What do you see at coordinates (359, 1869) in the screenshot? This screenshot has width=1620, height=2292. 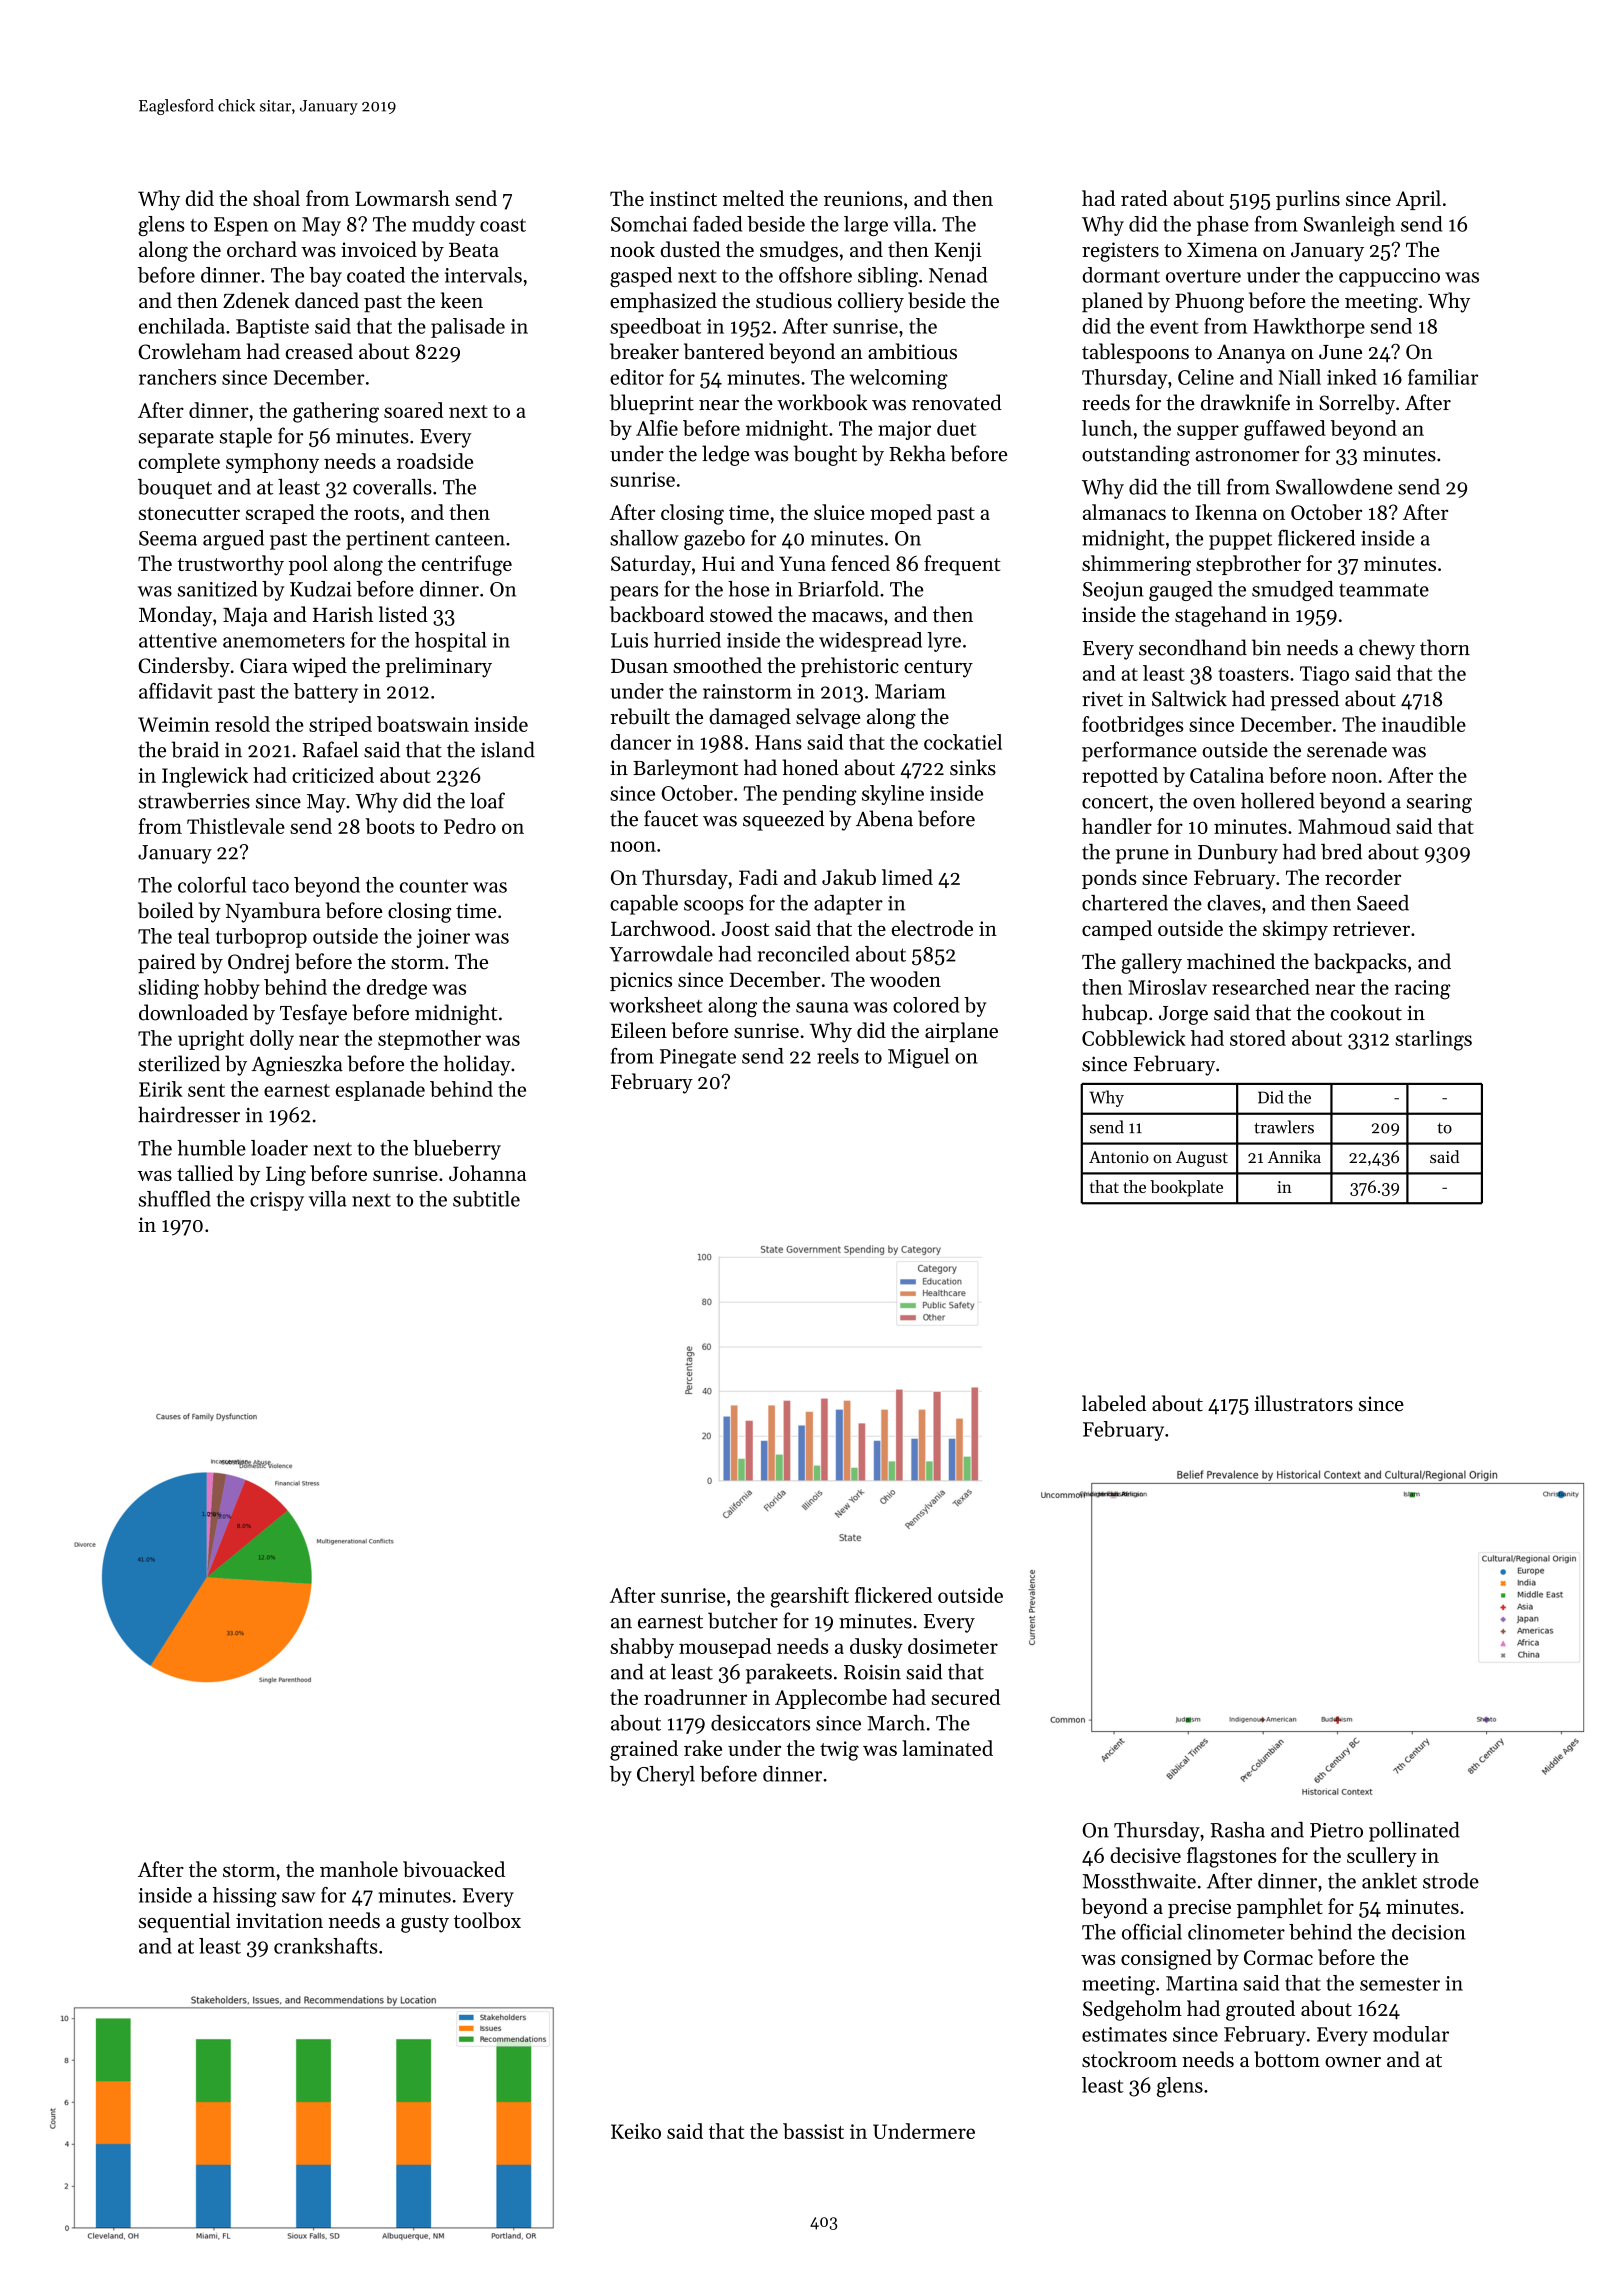 I see `manhole` at bounding box center [359, 1869].
